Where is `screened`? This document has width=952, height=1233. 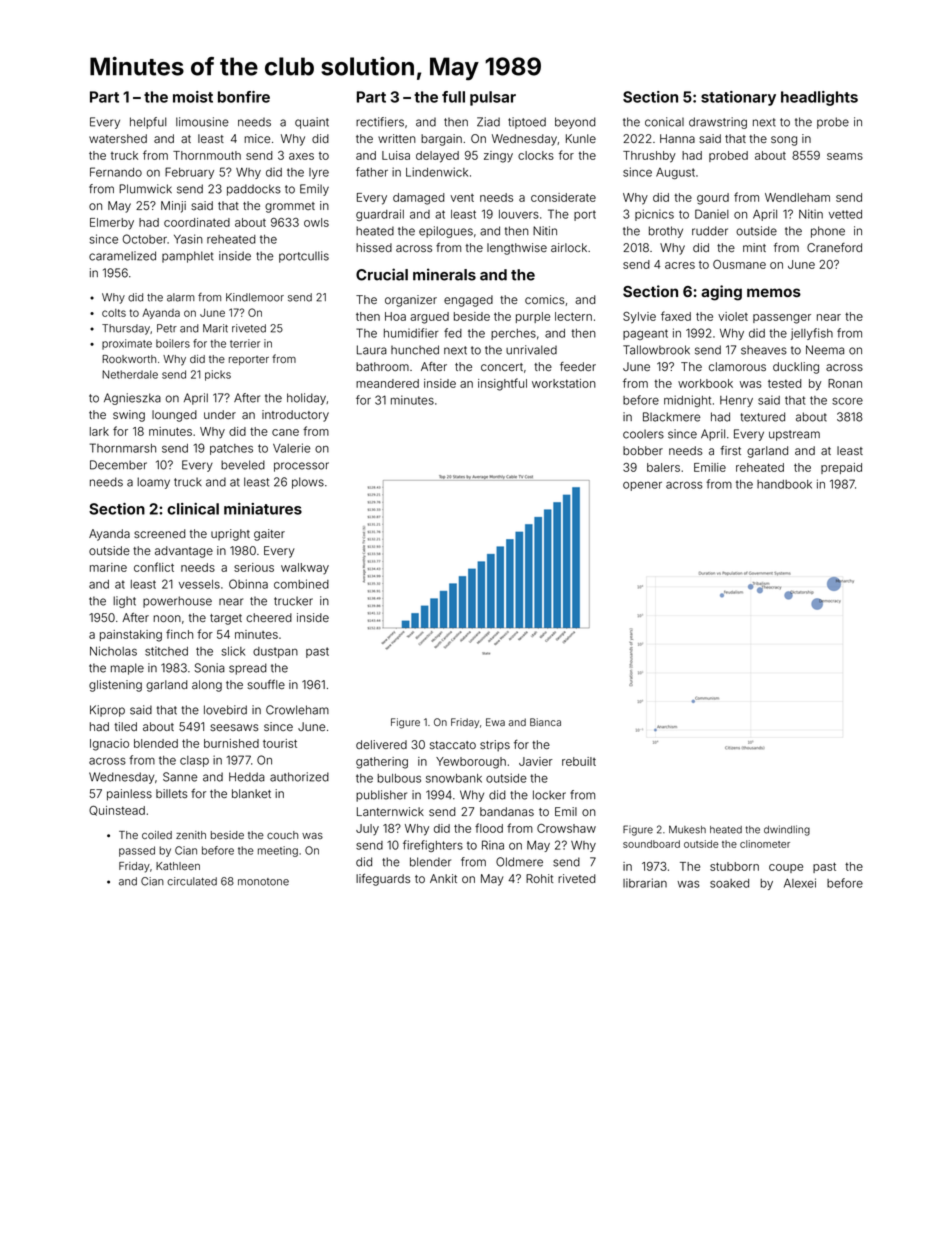
screened is located at coordinates (160, 533).
